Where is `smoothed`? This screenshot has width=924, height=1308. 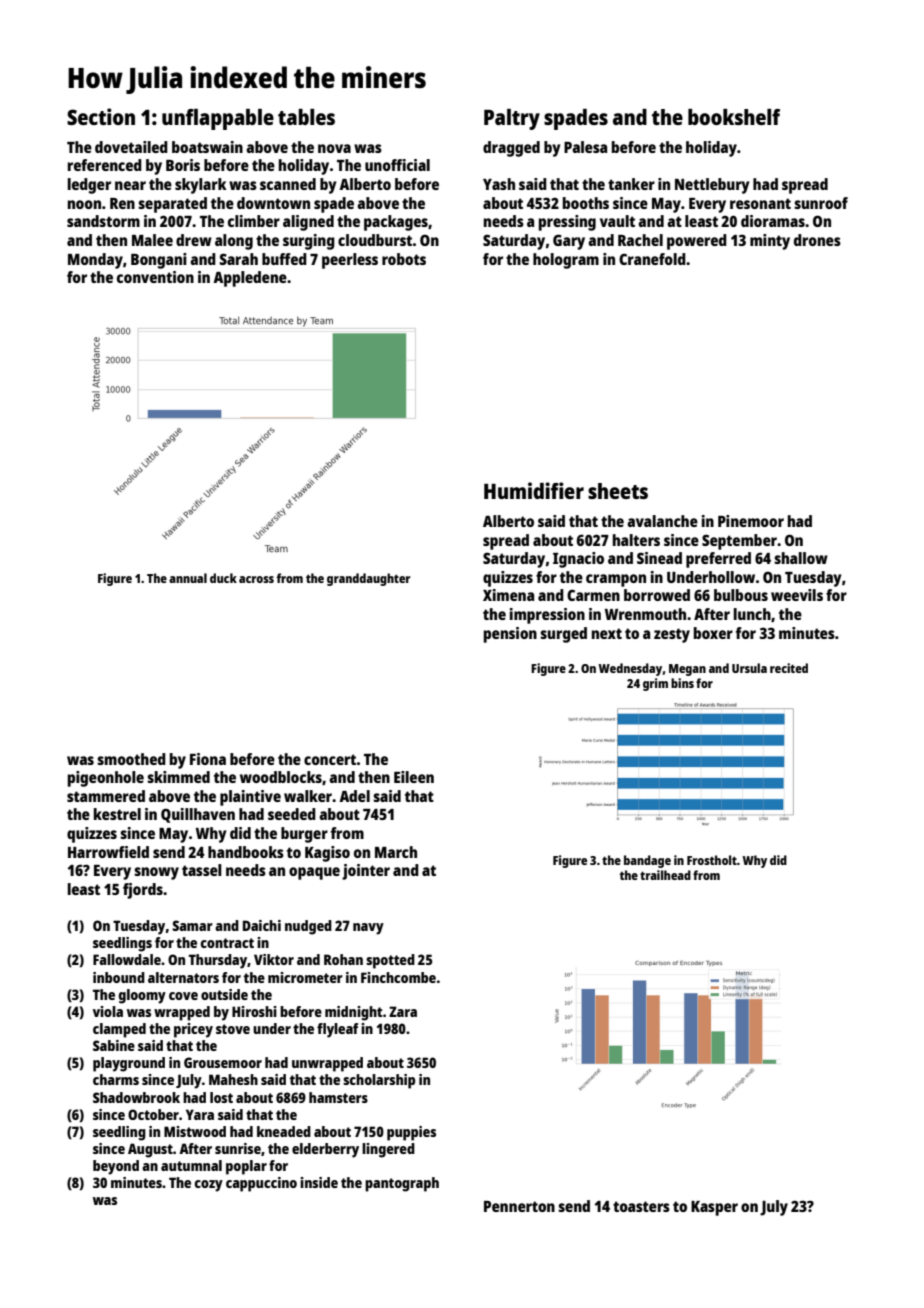 smoothed is located at coordinates (131, 759).
